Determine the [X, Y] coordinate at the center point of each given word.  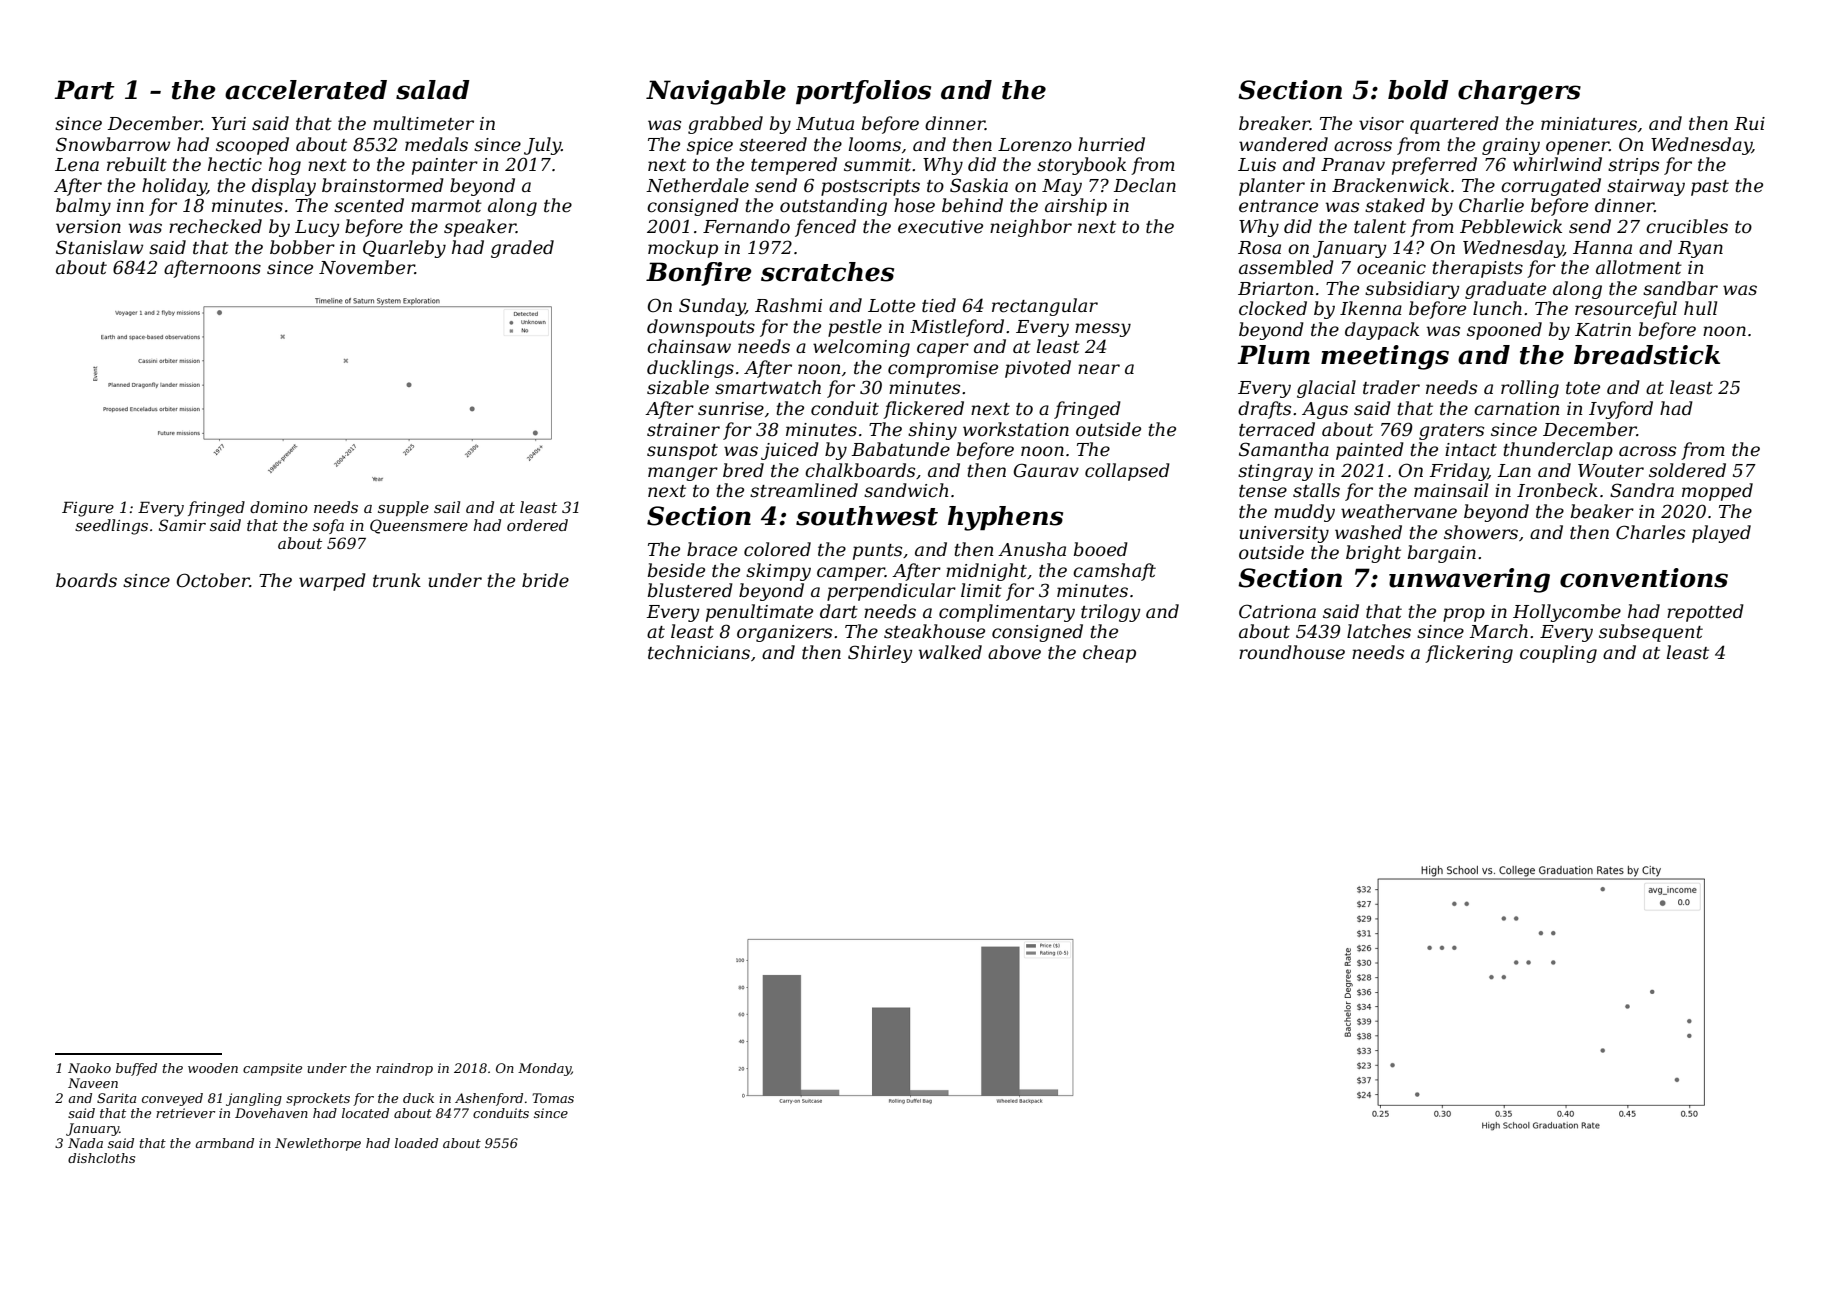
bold [1418, 90]
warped [332, 582]
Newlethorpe [318, 1144]
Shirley [880, 654]
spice [710, 146]
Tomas [553, 1098]
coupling [1558, 654]
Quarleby [404, 249]
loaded [416, 1143]
